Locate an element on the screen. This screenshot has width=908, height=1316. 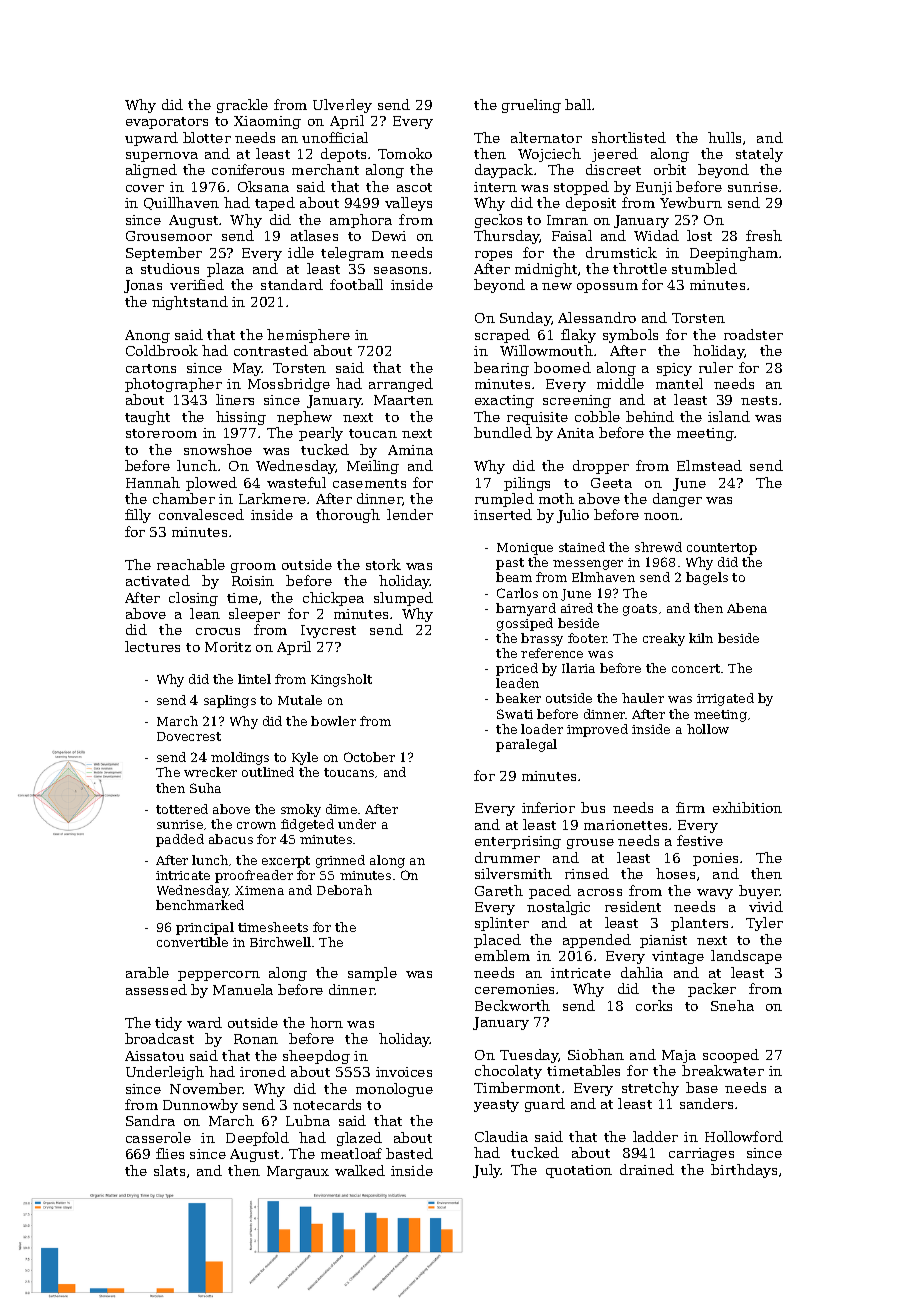
Kingsholt is located at coordinates (341, 680).
